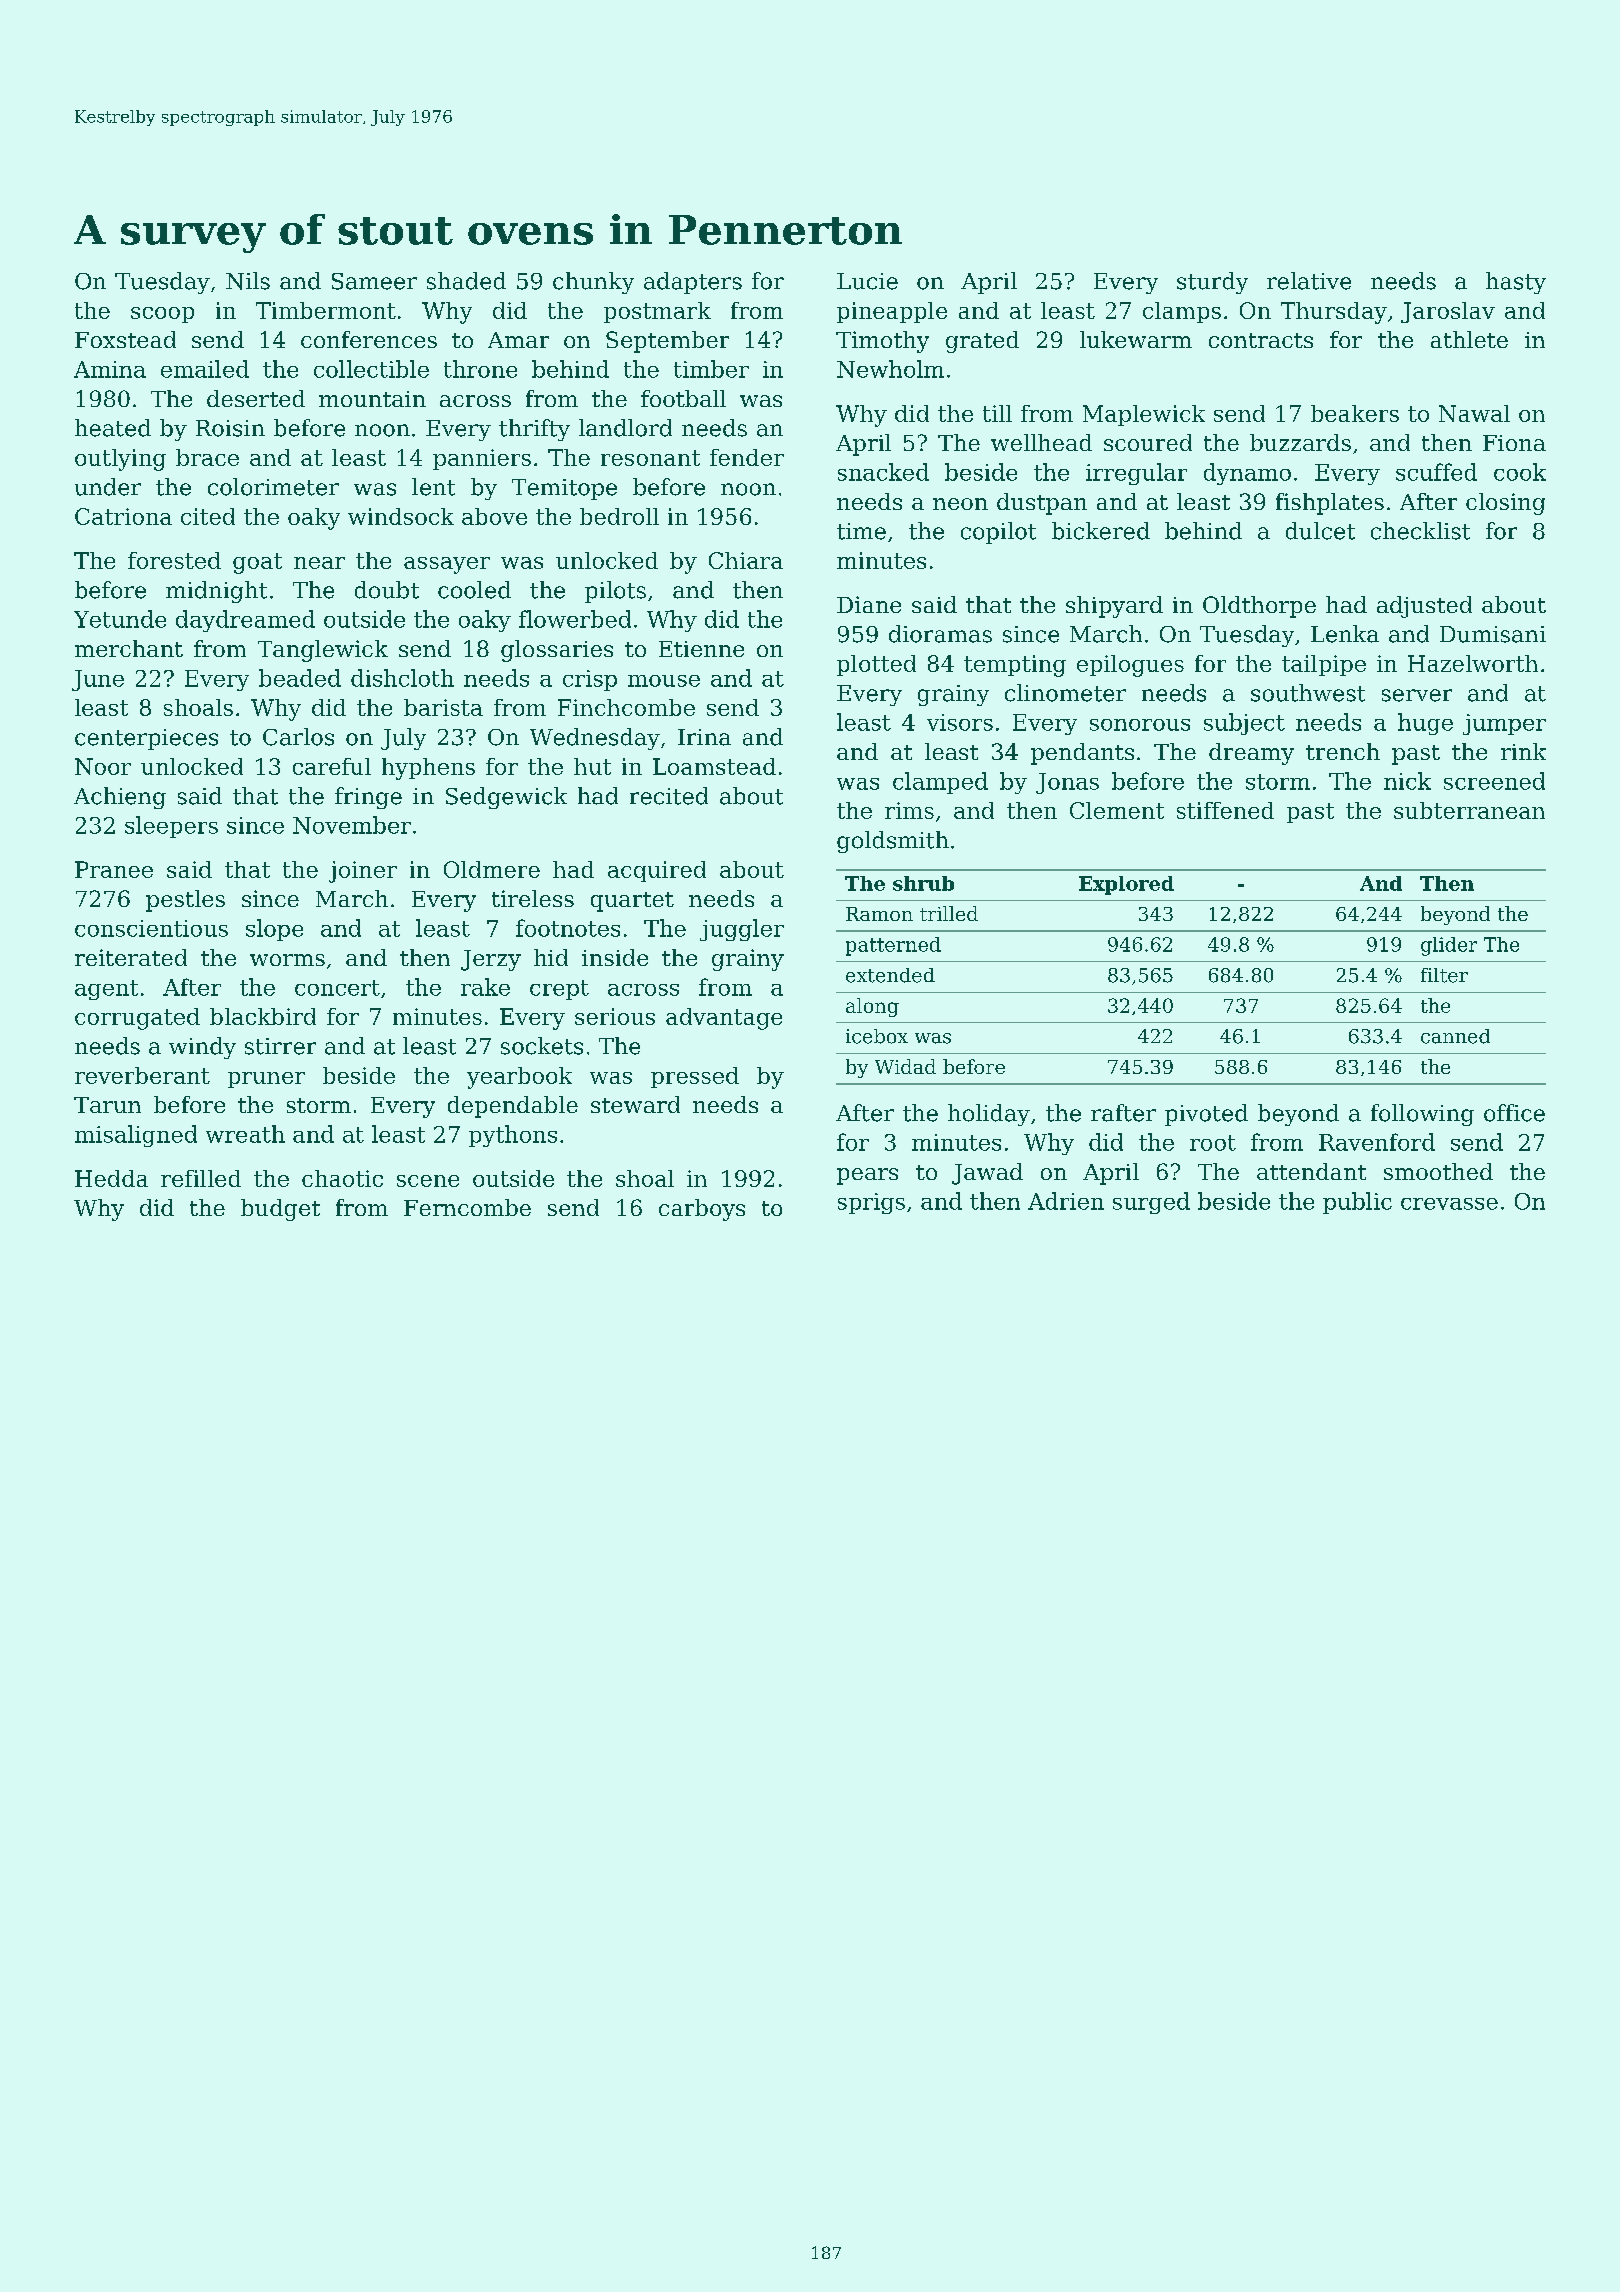  What do you see at coordinates (905, 1066) in the image?
I see `Widad` at bounding box center [905, 1066].
